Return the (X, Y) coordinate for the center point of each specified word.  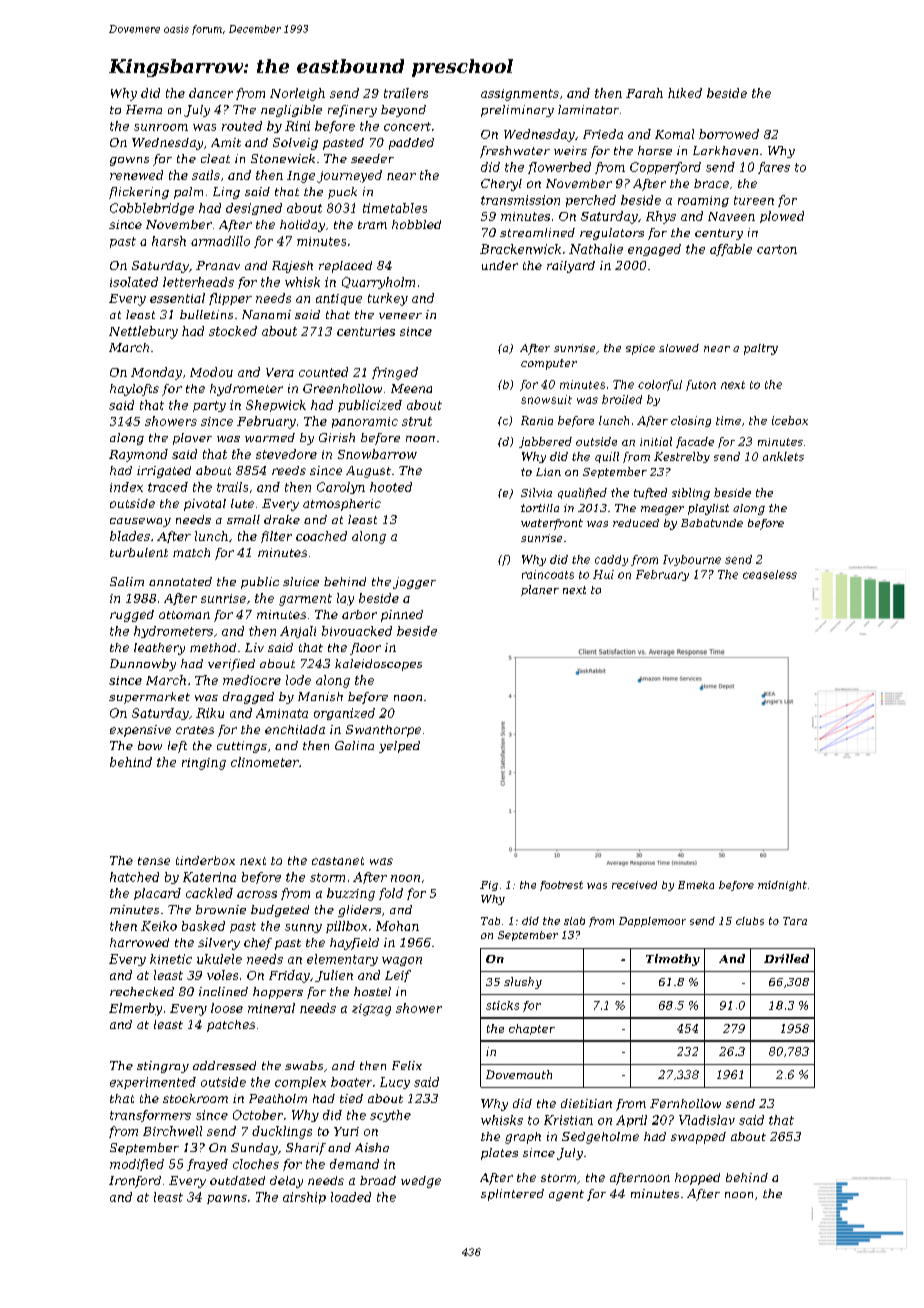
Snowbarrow (377, 454)
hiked (685, 93)
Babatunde (712, 523)
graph (523, 1138)
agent (566, 1195)
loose (227, 1008)
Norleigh (297, 94)
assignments (520, 95)
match (191, 552)
